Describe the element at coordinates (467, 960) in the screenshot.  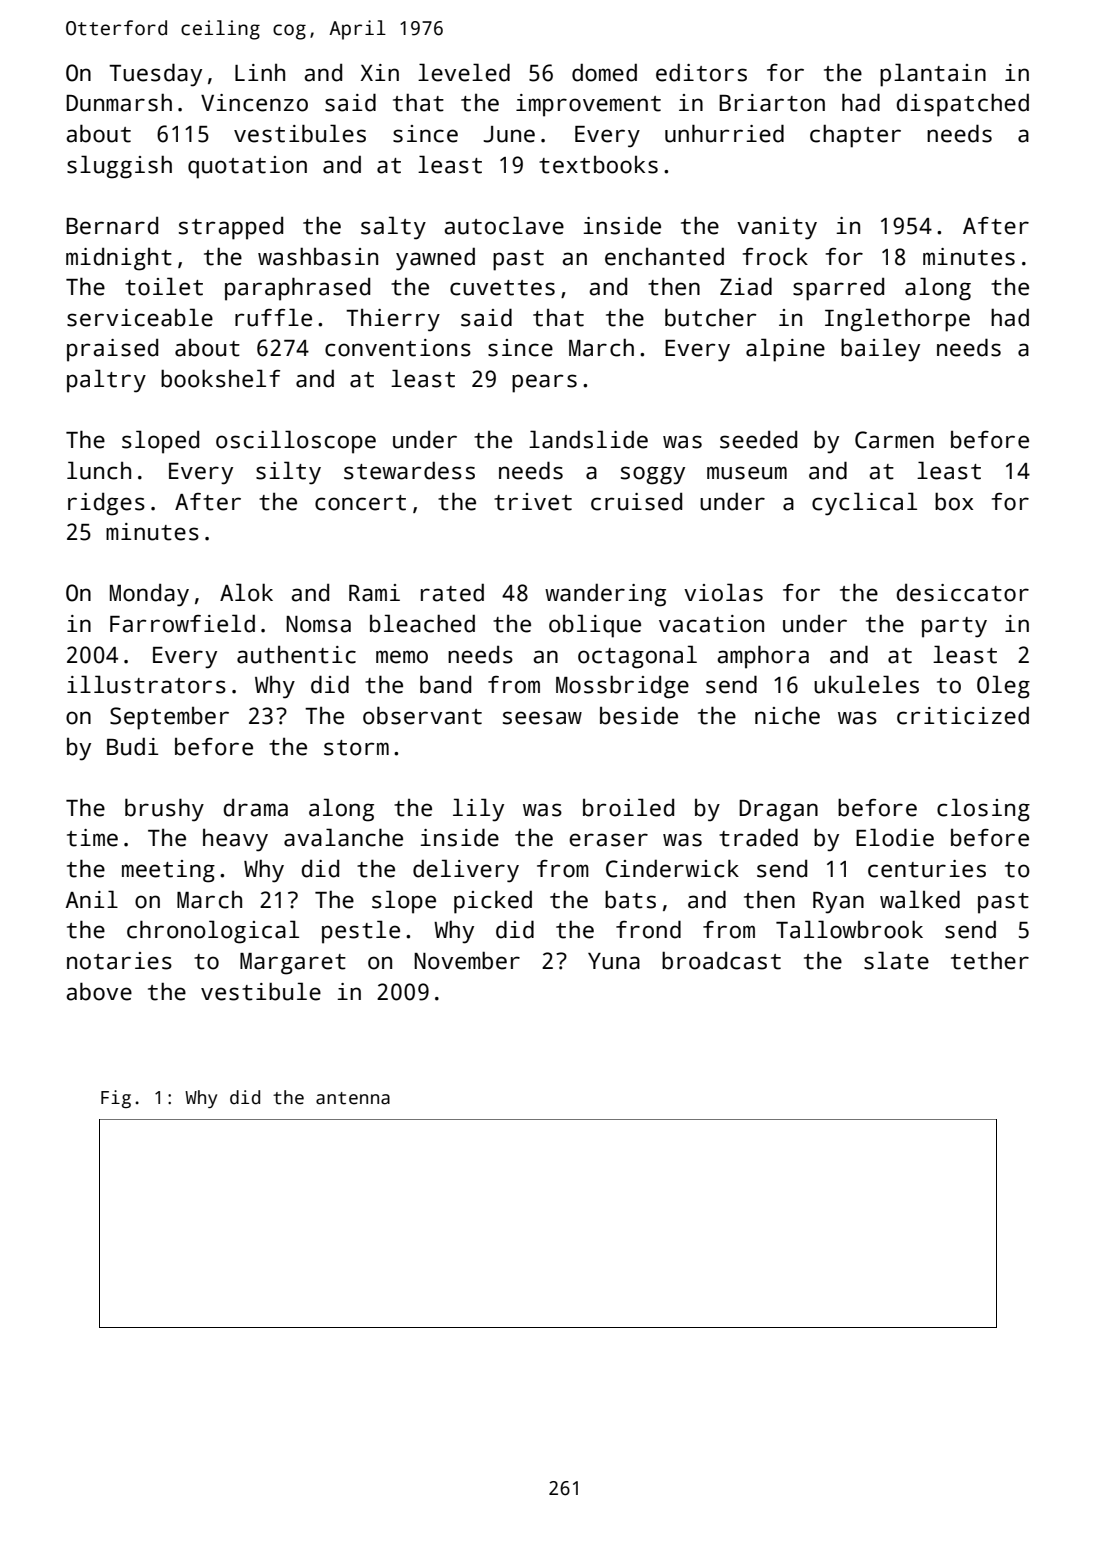
I see `November` at that location.
